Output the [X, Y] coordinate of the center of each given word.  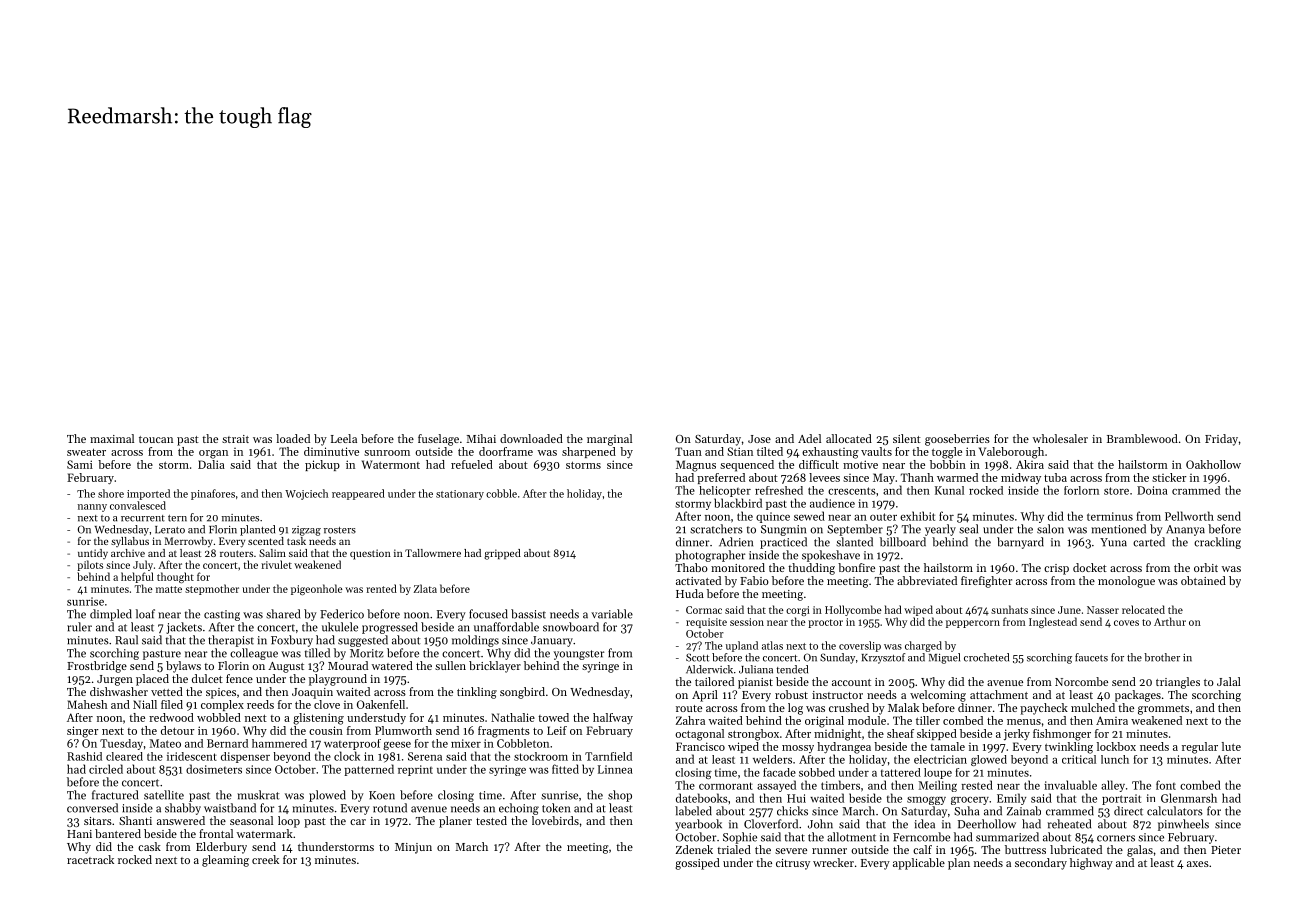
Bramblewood [1142, 438]
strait [235, 439]
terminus [1110, 516]
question [370, 554]
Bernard [227, 743]
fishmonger [1062, 735]
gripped [502, 554]
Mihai [481, 438]
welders [772, 759]
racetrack [90, 859]
